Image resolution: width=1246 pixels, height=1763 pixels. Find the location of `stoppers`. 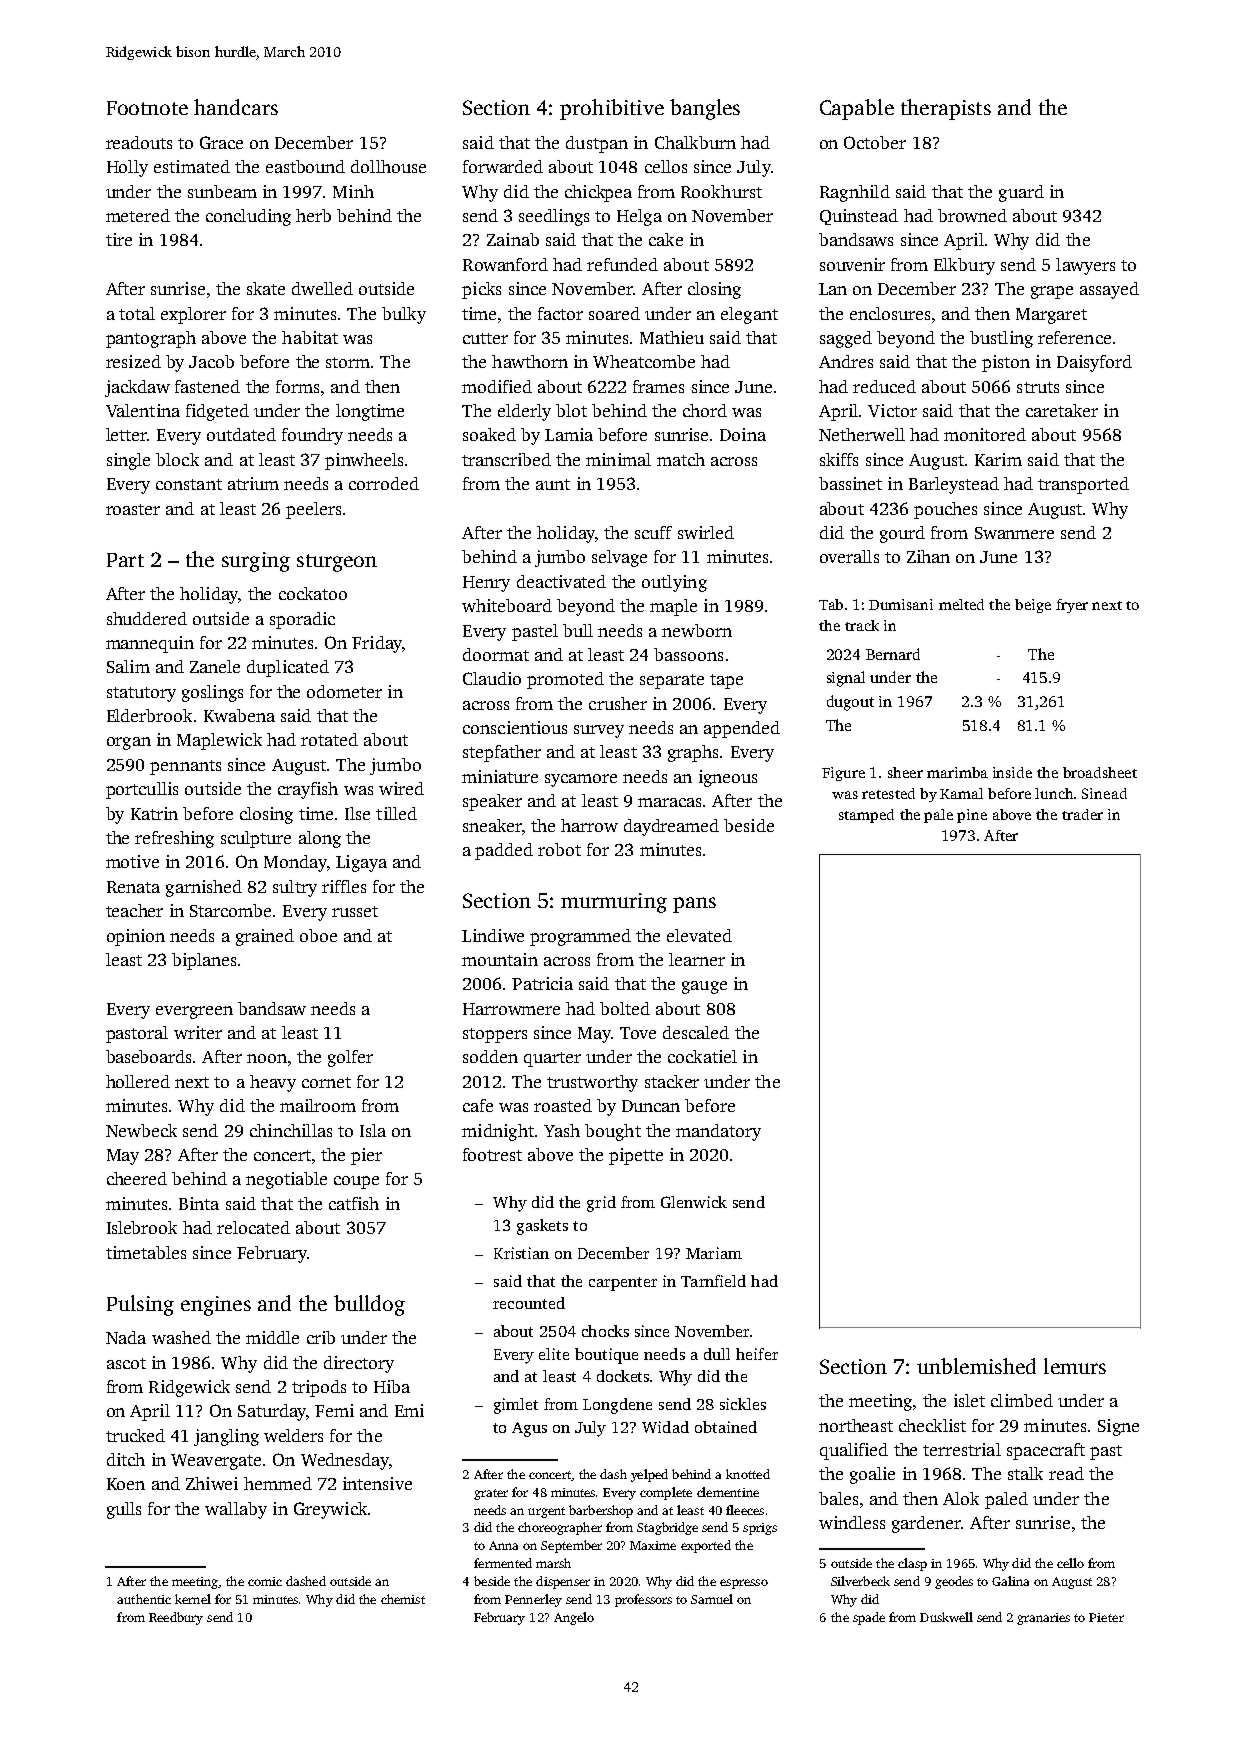

stoppers is located at coordinates (495, 1035).
